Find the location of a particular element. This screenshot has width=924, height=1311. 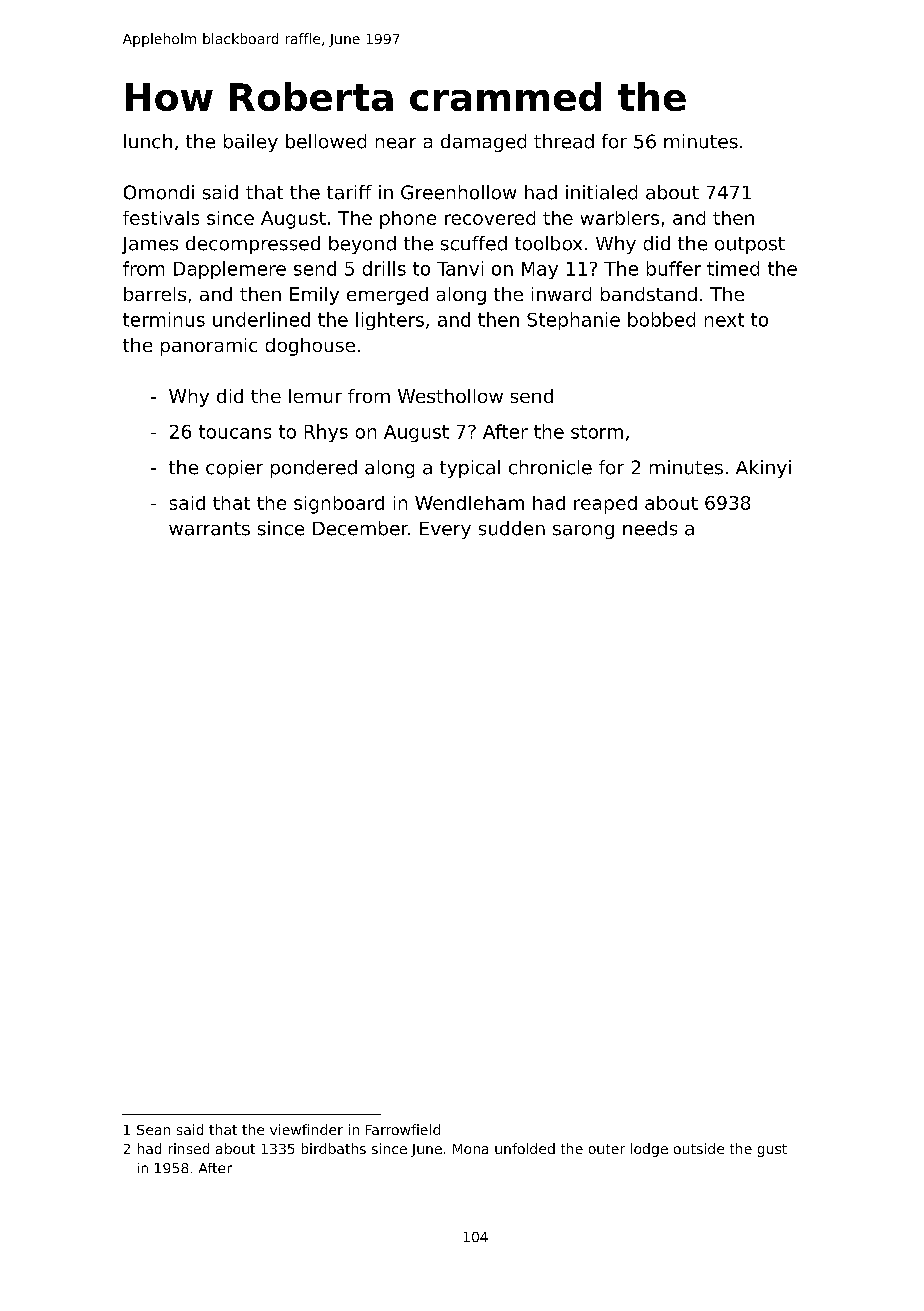

warrants is located at coordinates (209, 529).
